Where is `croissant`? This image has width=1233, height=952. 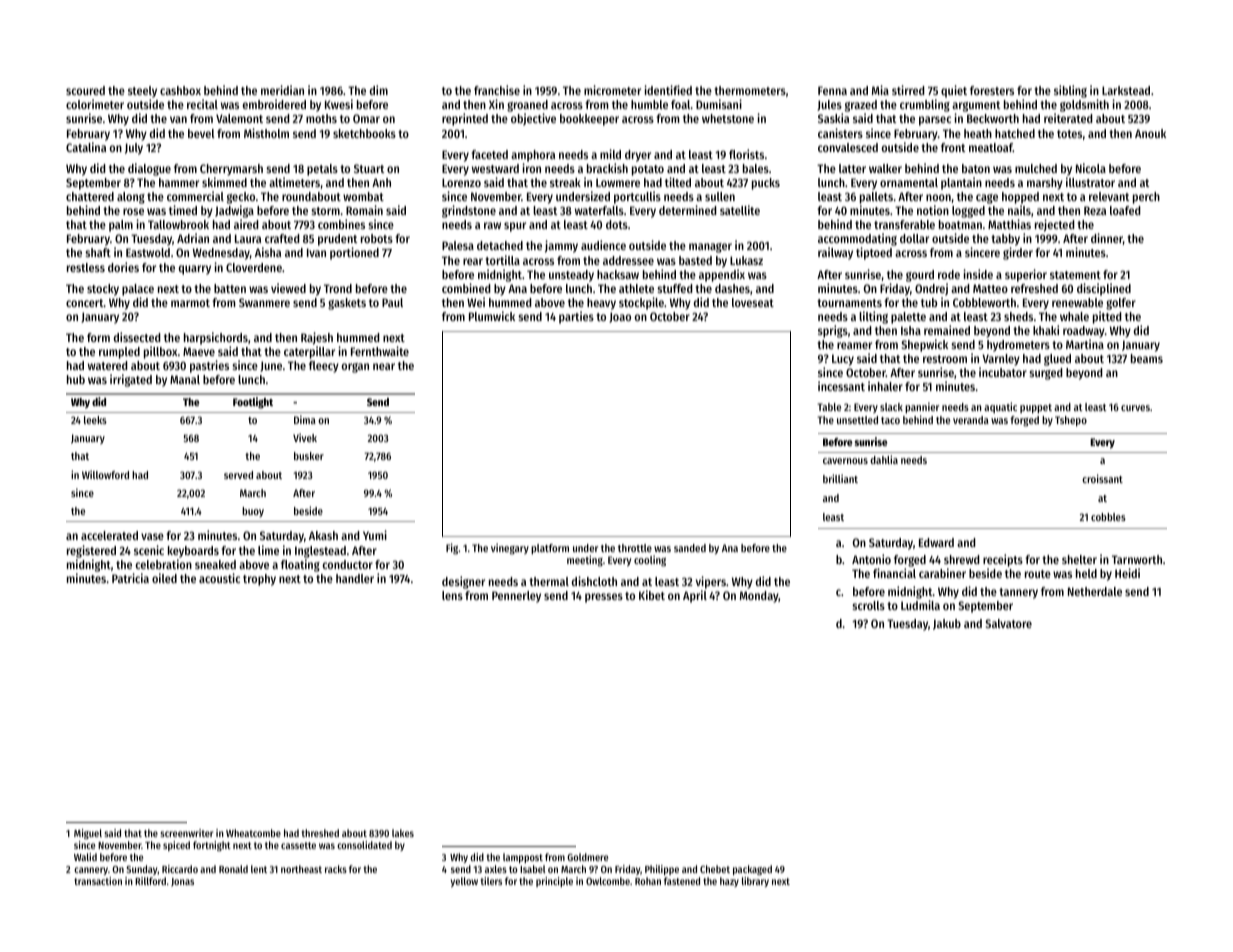 croissant is located at coordinates (1102, 478).
